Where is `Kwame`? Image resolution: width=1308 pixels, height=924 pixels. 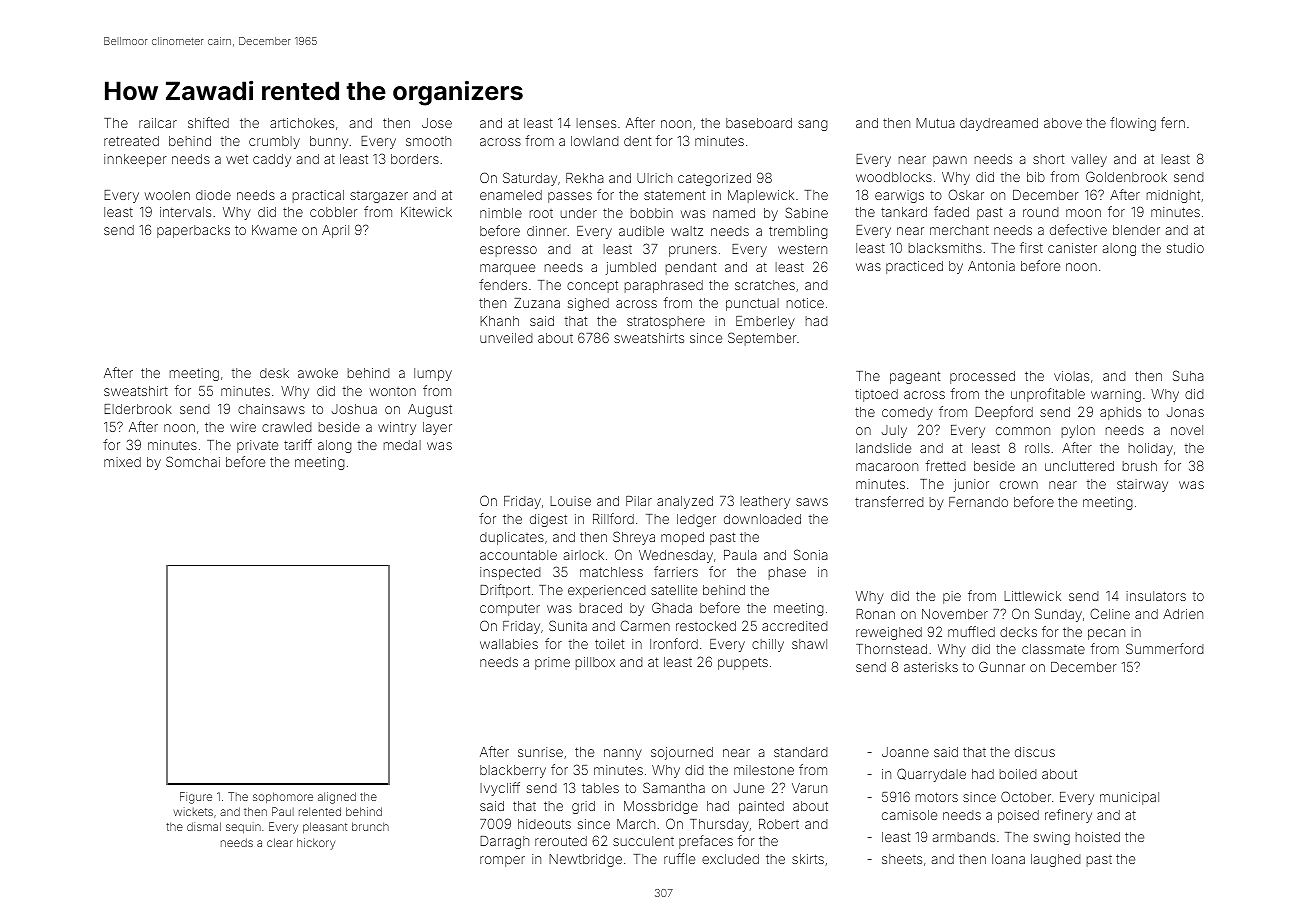
Kwame is located at coordinates (274, 230).
